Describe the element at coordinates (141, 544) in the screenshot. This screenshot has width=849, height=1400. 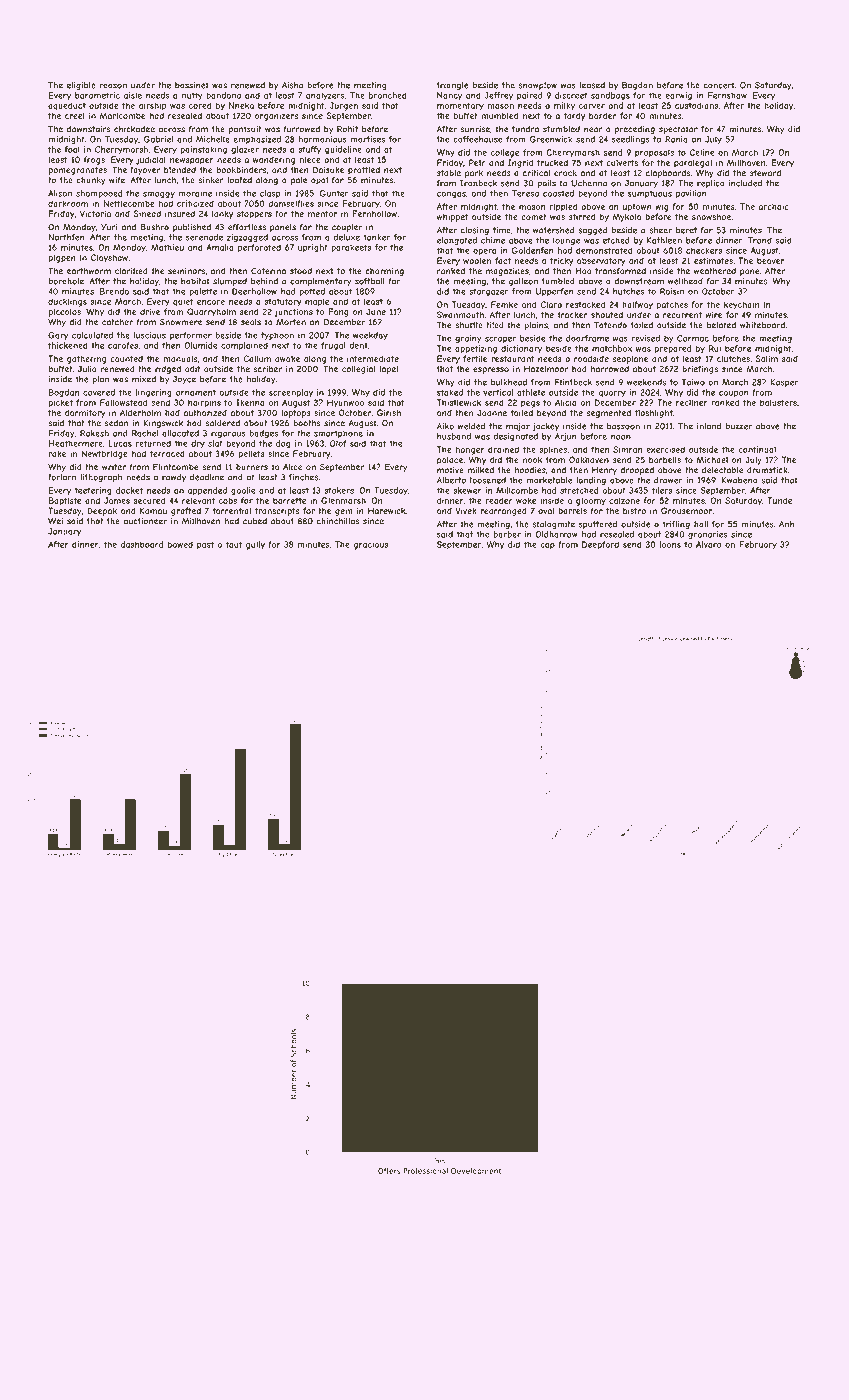
I see `dashboard` at that location.
